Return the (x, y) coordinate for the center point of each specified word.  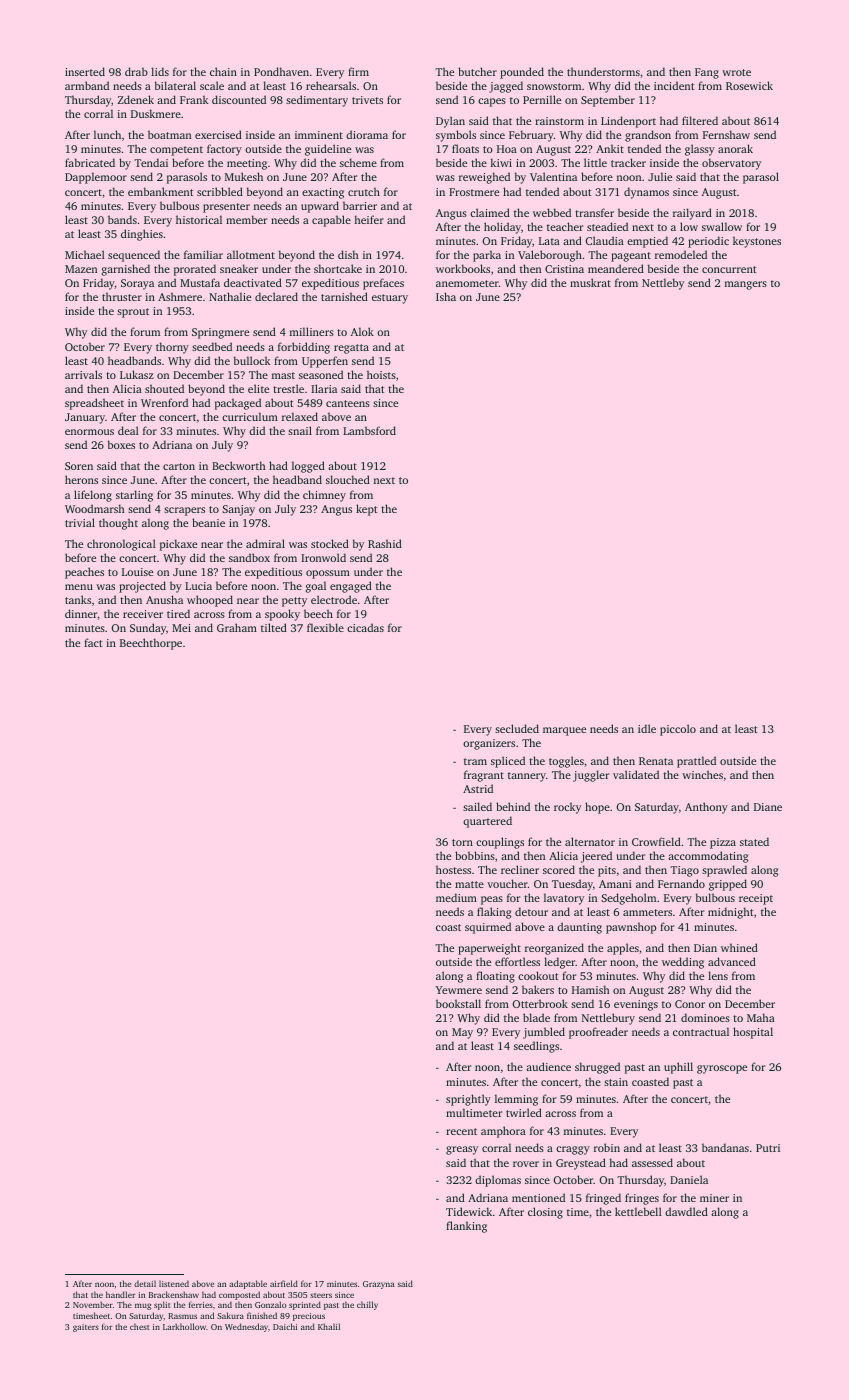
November (93, 1304)
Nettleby (663, 284)
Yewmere (459, 990)
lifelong (93, 496)
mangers (746, 285)
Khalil (329, 1326)
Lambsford (369, 430)
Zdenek (136, 99)
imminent (319, 135)
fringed (603, 1199)
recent (461, 1131)
